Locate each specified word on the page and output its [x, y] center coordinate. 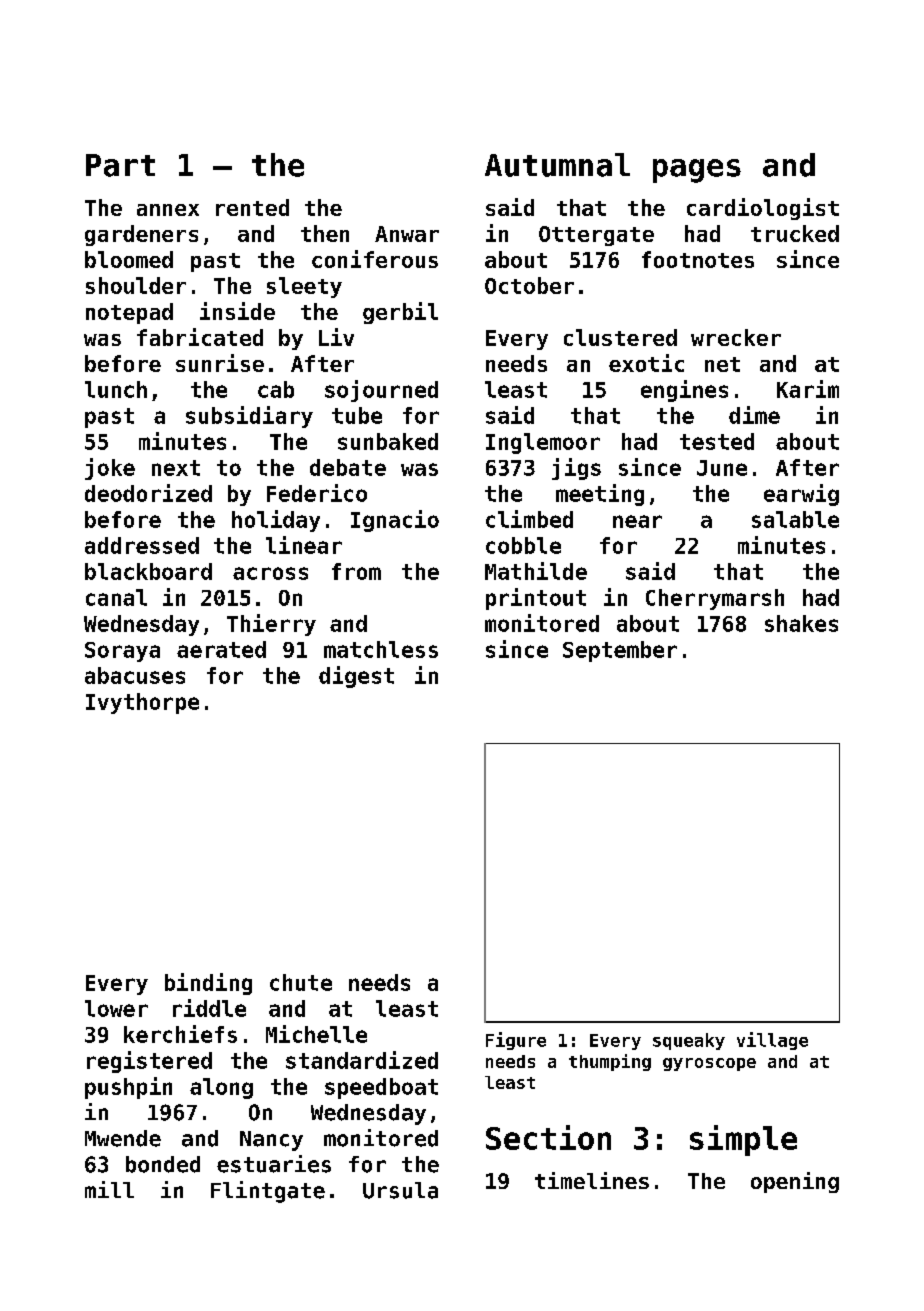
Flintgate [268, 1192]
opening [795, 1182]
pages [697, 171]
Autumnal [557, 165]
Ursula [400, 1190]
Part [120, 165]
